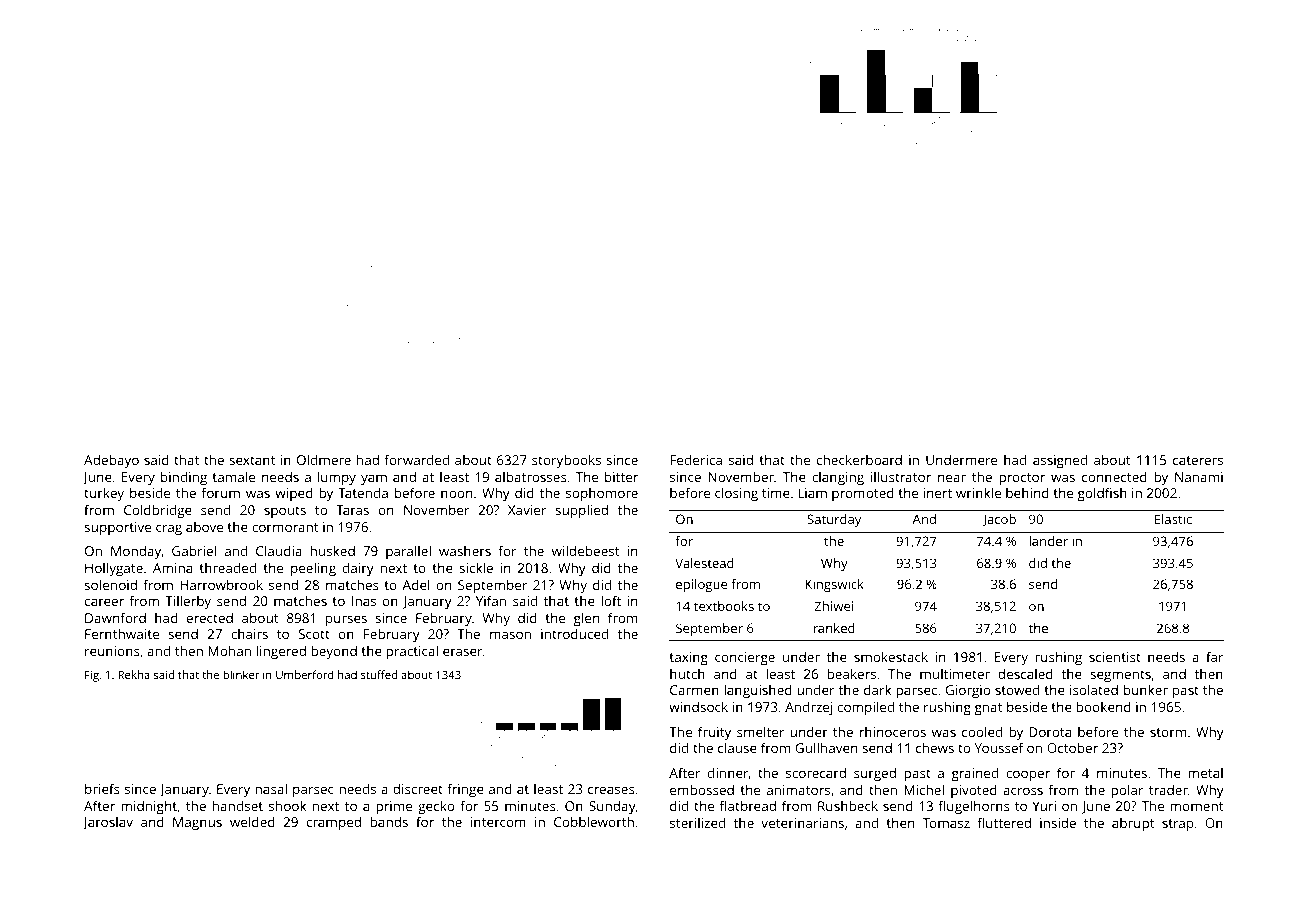 The image size is (1308, 924). Describe the element at coordinates (1168, 732) in the screenshot. I see `storm` at that location.
